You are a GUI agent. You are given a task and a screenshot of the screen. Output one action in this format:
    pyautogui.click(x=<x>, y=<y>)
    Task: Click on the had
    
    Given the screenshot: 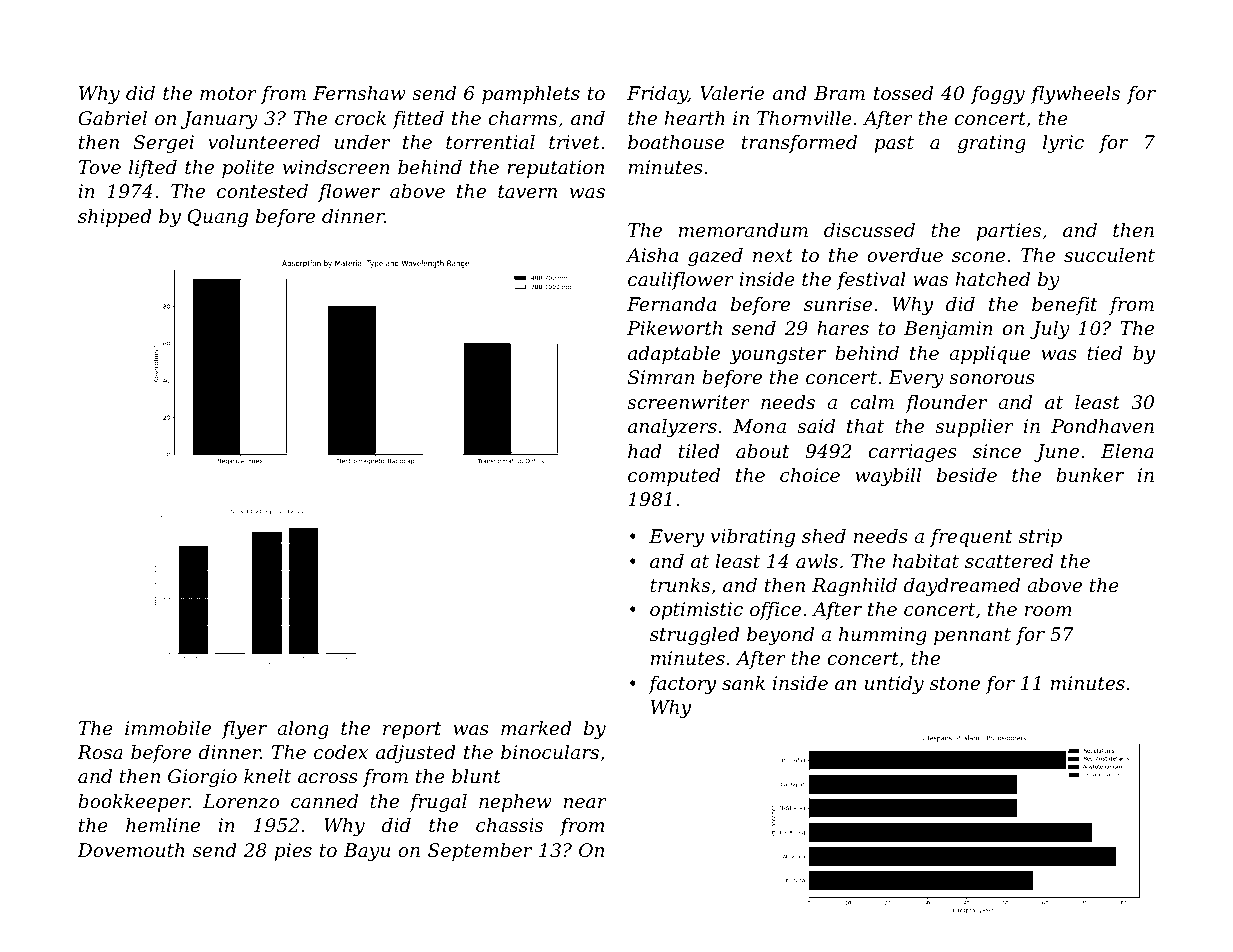 What is the action you would take?
    pyautogui.click(x=645, y=451)
